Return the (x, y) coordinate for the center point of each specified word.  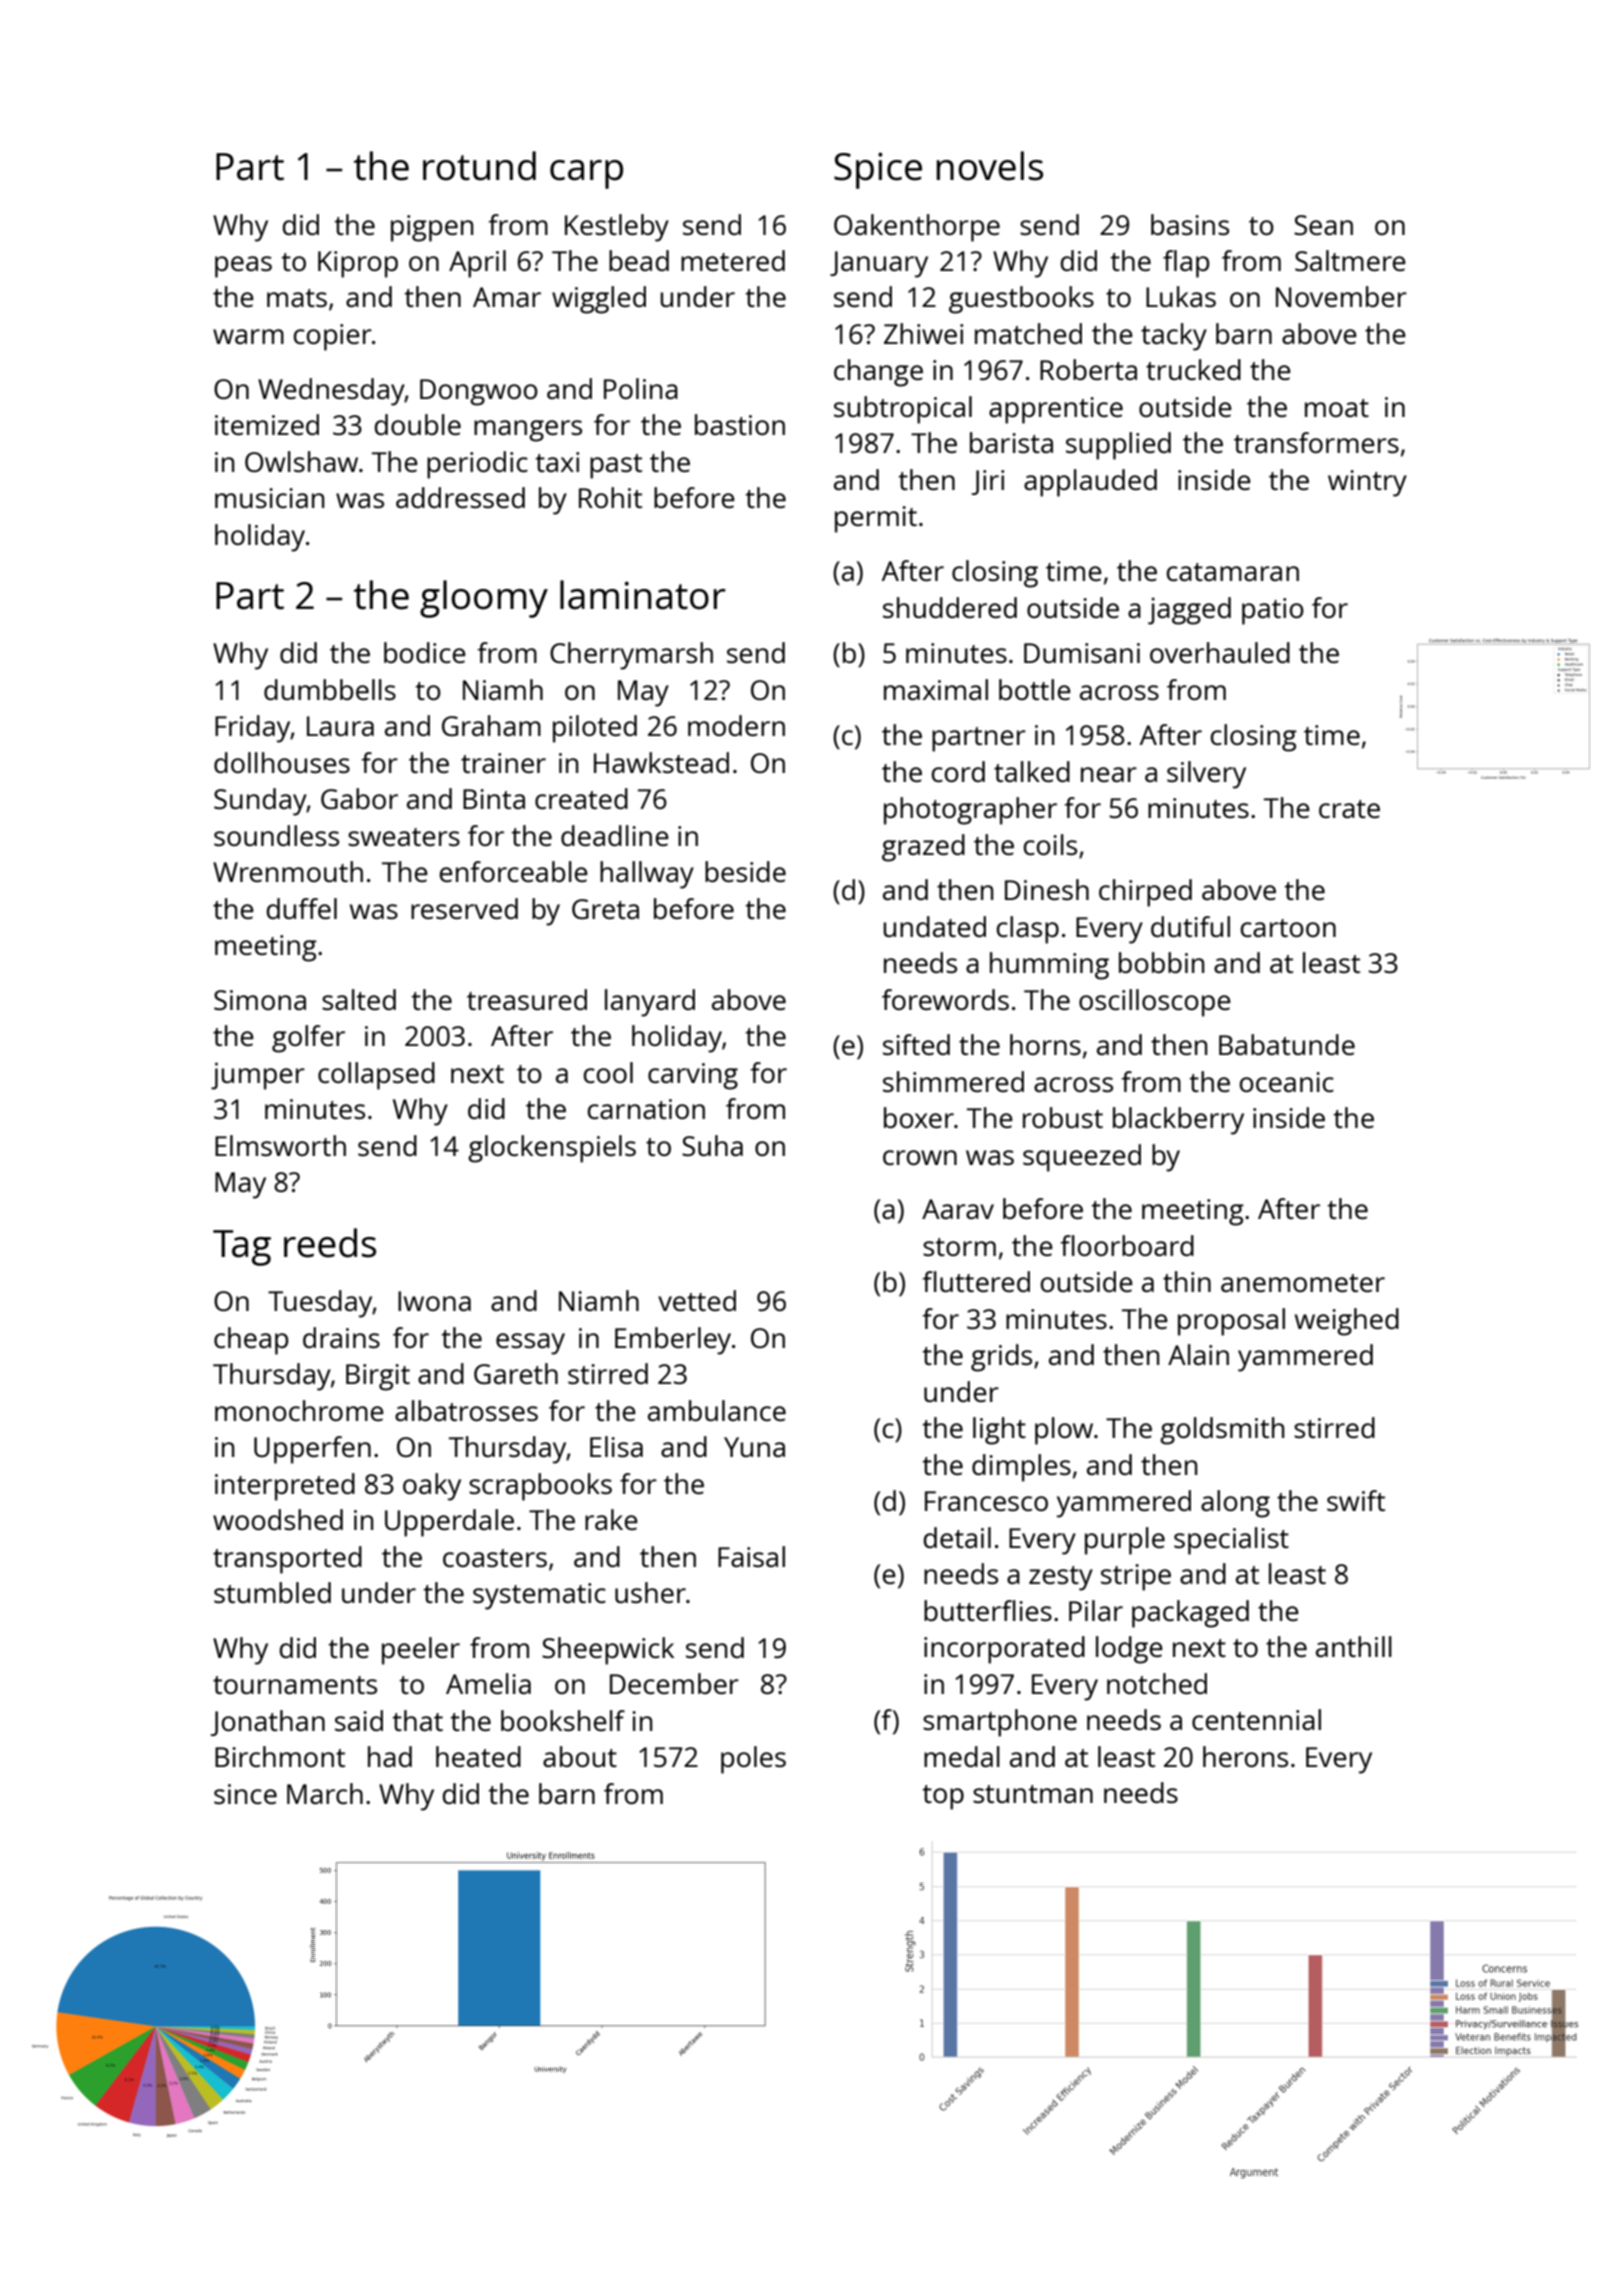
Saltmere (1350, 260)
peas (243, 267)
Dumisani (1082, 653)
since (245, 1794)
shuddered (950, 607)
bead (639, 260)
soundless (276, 835)
